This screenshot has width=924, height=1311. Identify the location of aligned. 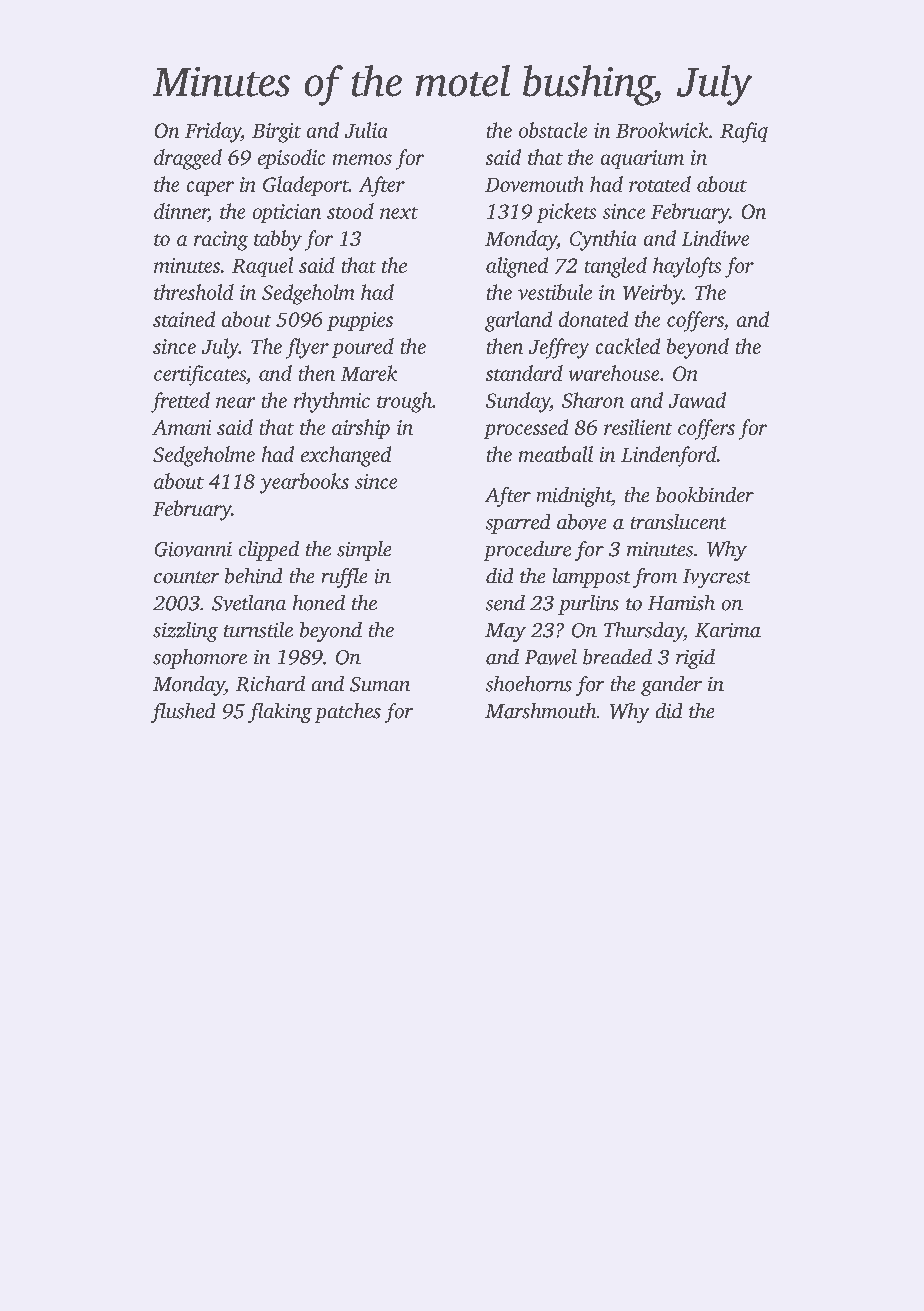
(517, 267).
